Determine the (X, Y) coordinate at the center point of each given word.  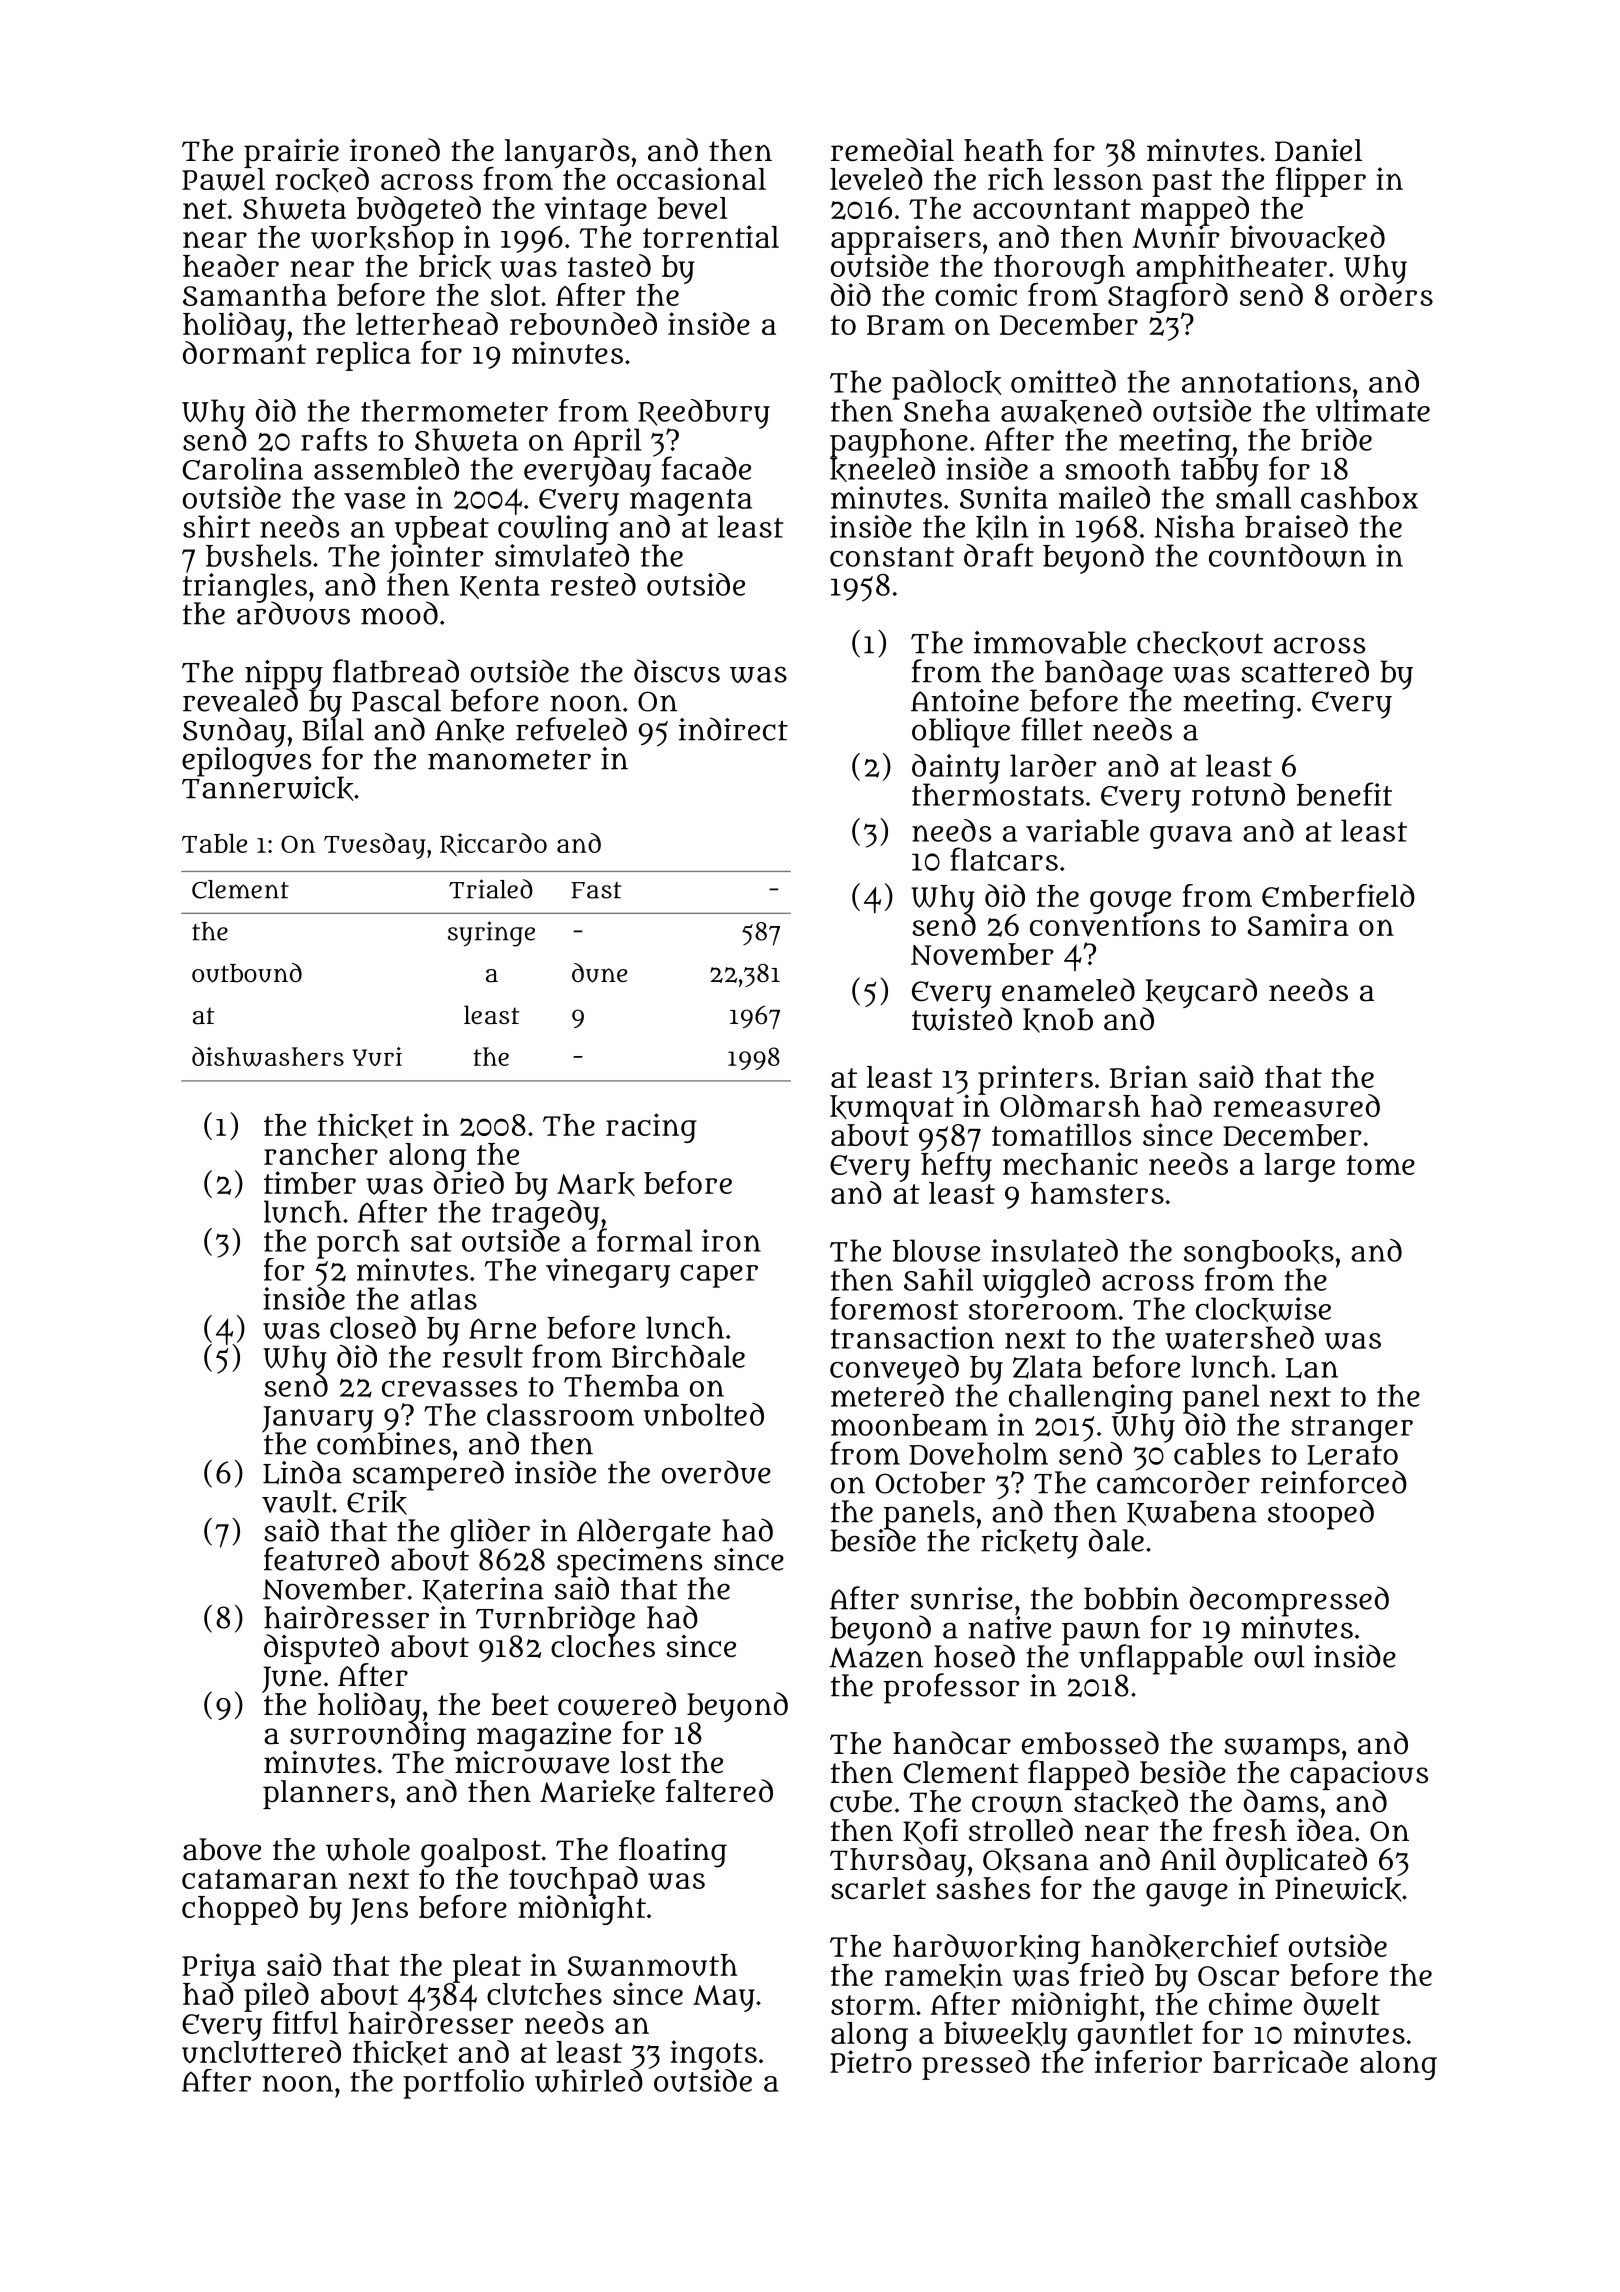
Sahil (938, 1279)
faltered (719, 1791)
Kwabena (1192, 1513)
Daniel (1318, 150)
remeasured (1296, 1105)
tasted (609, 265)
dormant (244, 352)
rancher (321, 1154)
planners (326, 1794)
